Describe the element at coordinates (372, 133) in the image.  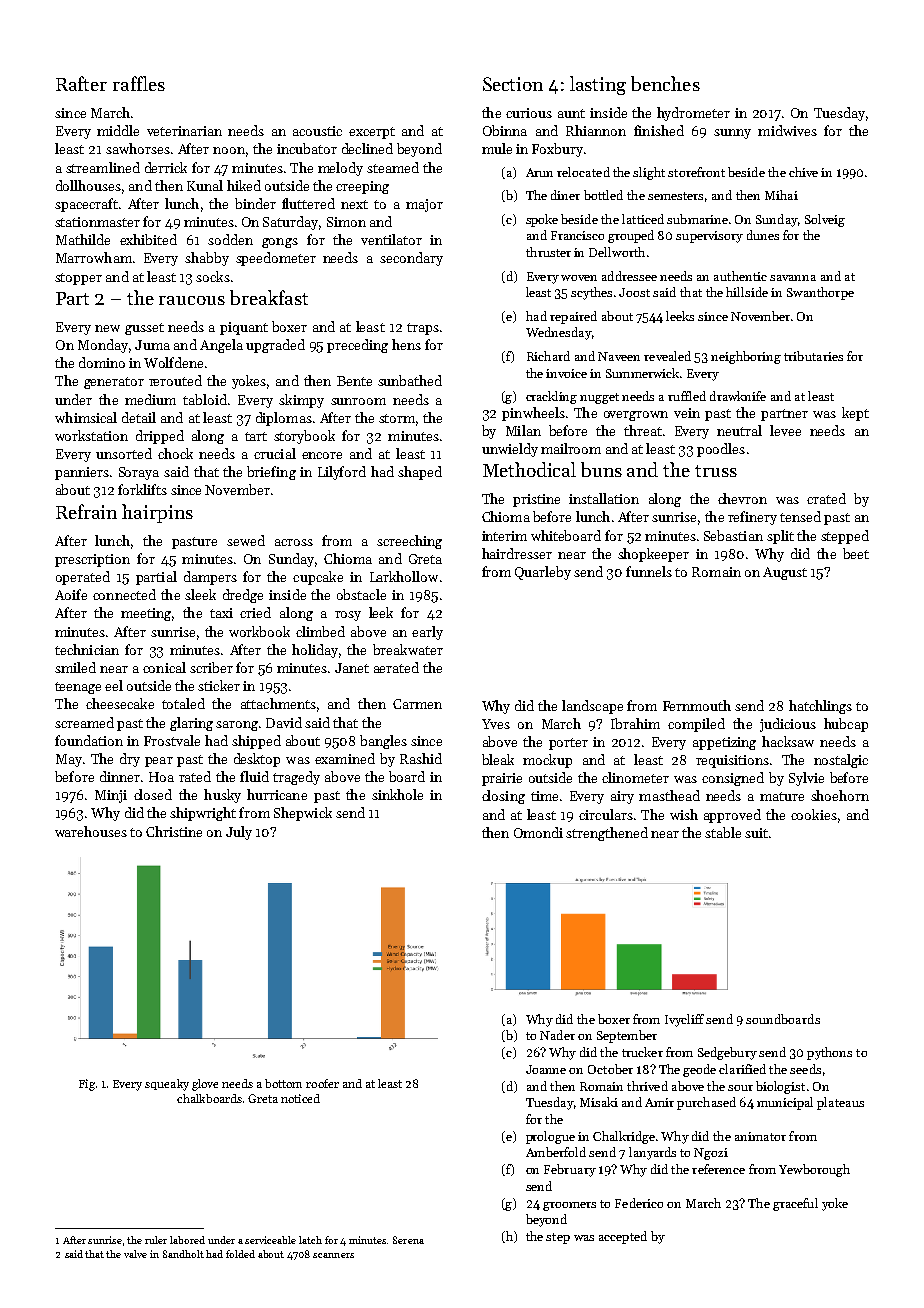
I see `excerpt` at that location.
